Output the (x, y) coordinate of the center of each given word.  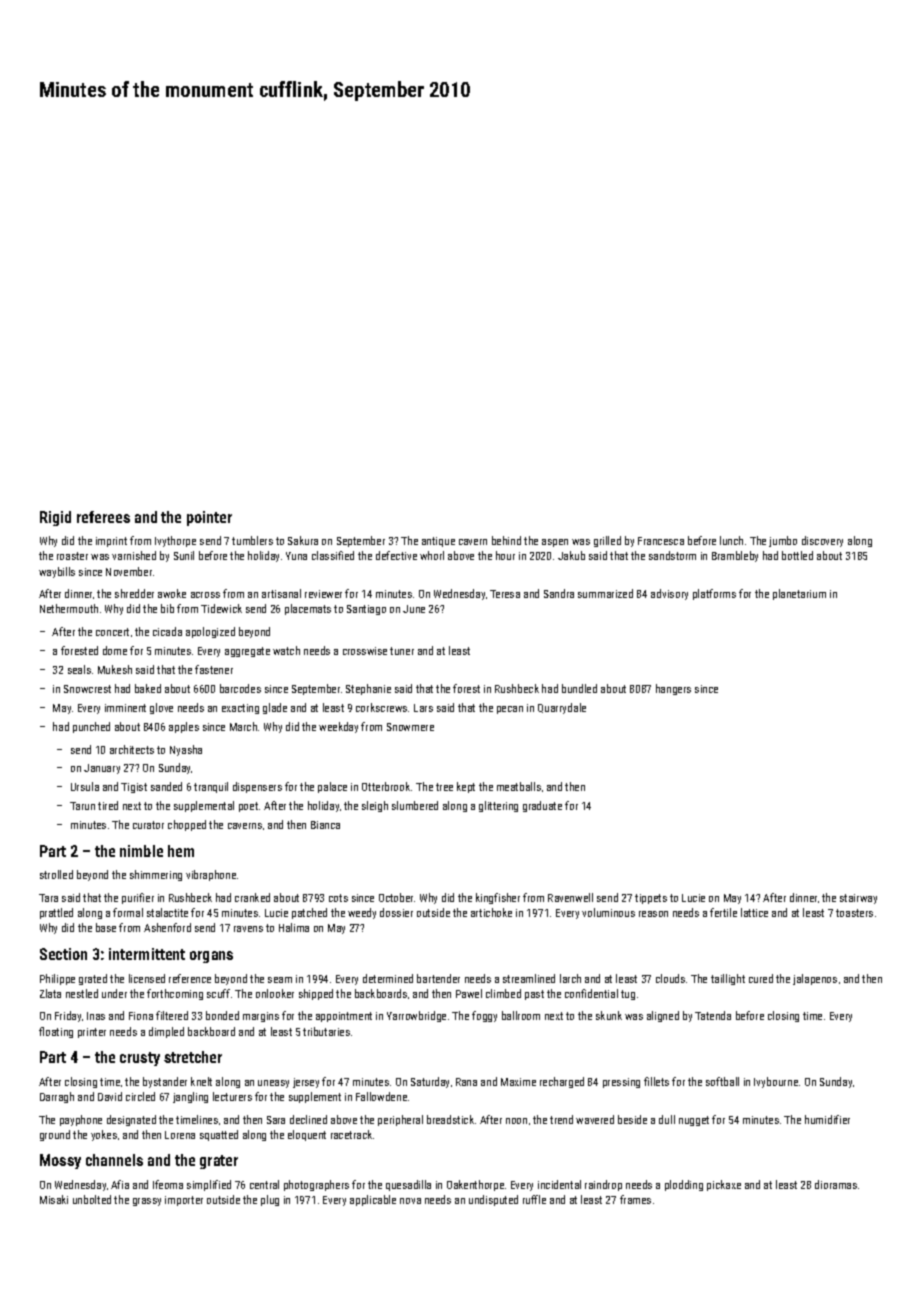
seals (79, 669)
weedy (362, 913)
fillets (656, 1081)
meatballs (519, 786)
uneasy (273, 1084)
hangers (673, 689)
